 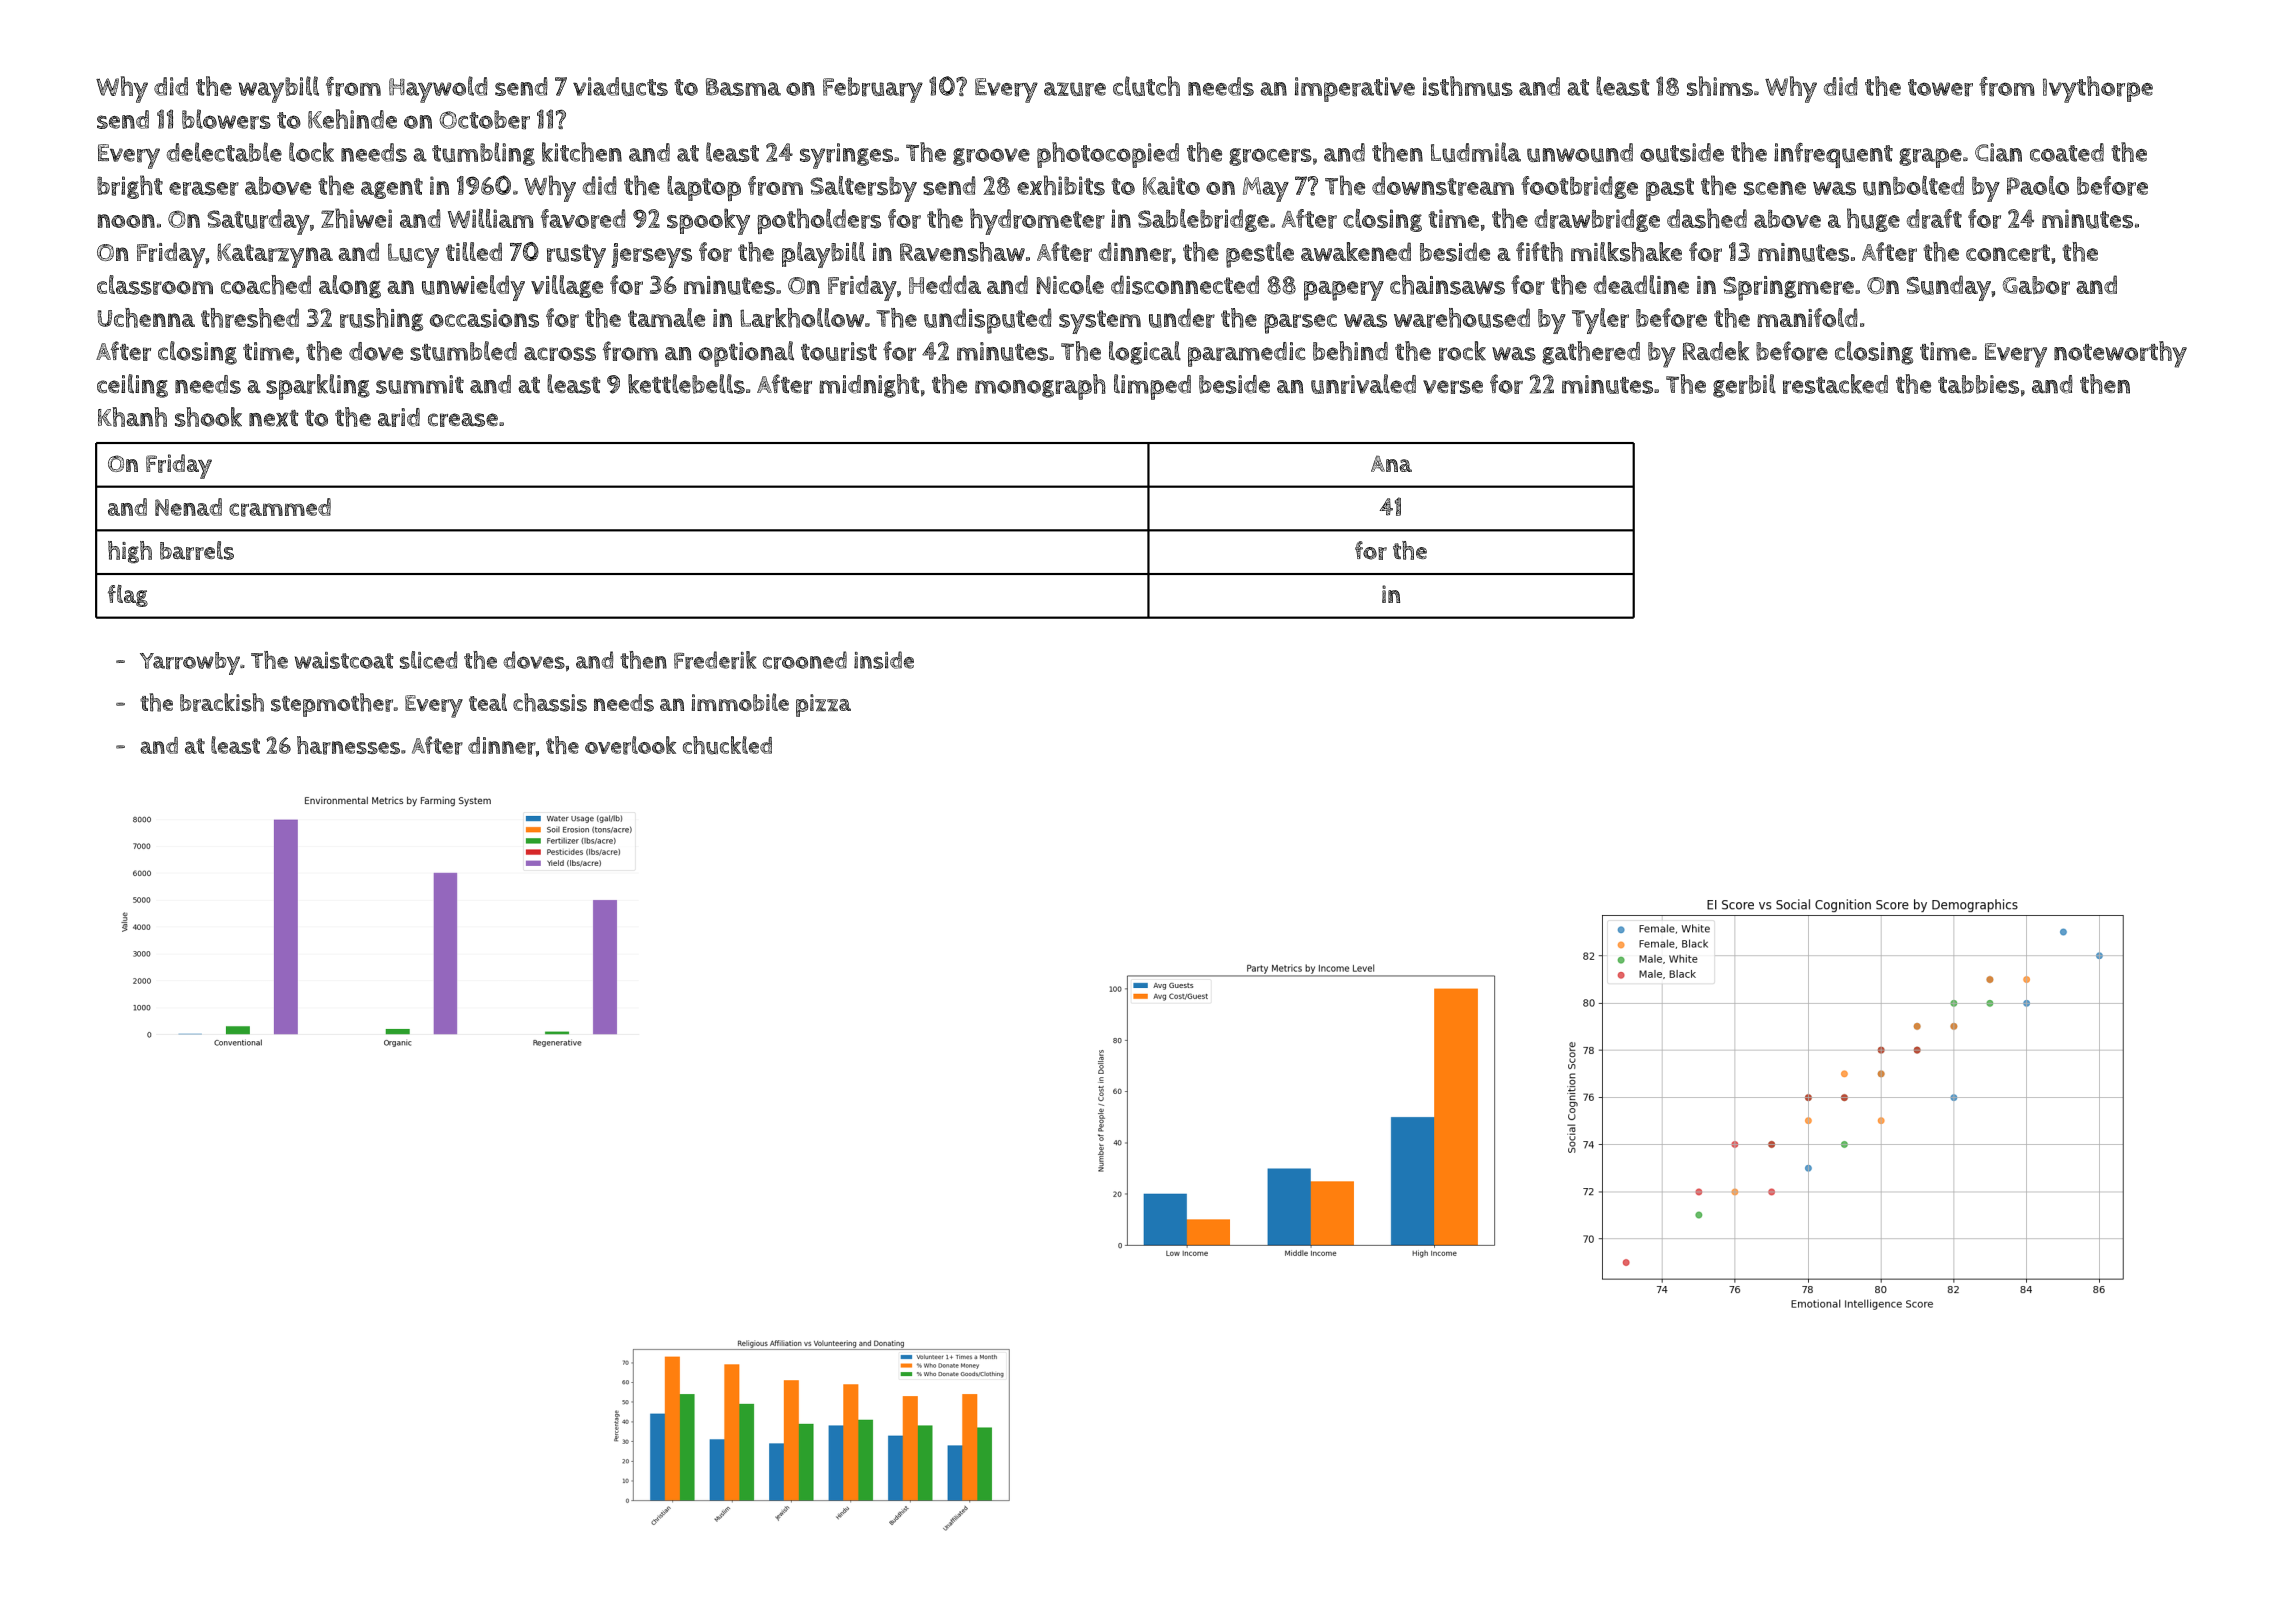 What do you see at coordinates (991, 157) in the screenshot?
I see `groove` at bounding box center [991, 157].
